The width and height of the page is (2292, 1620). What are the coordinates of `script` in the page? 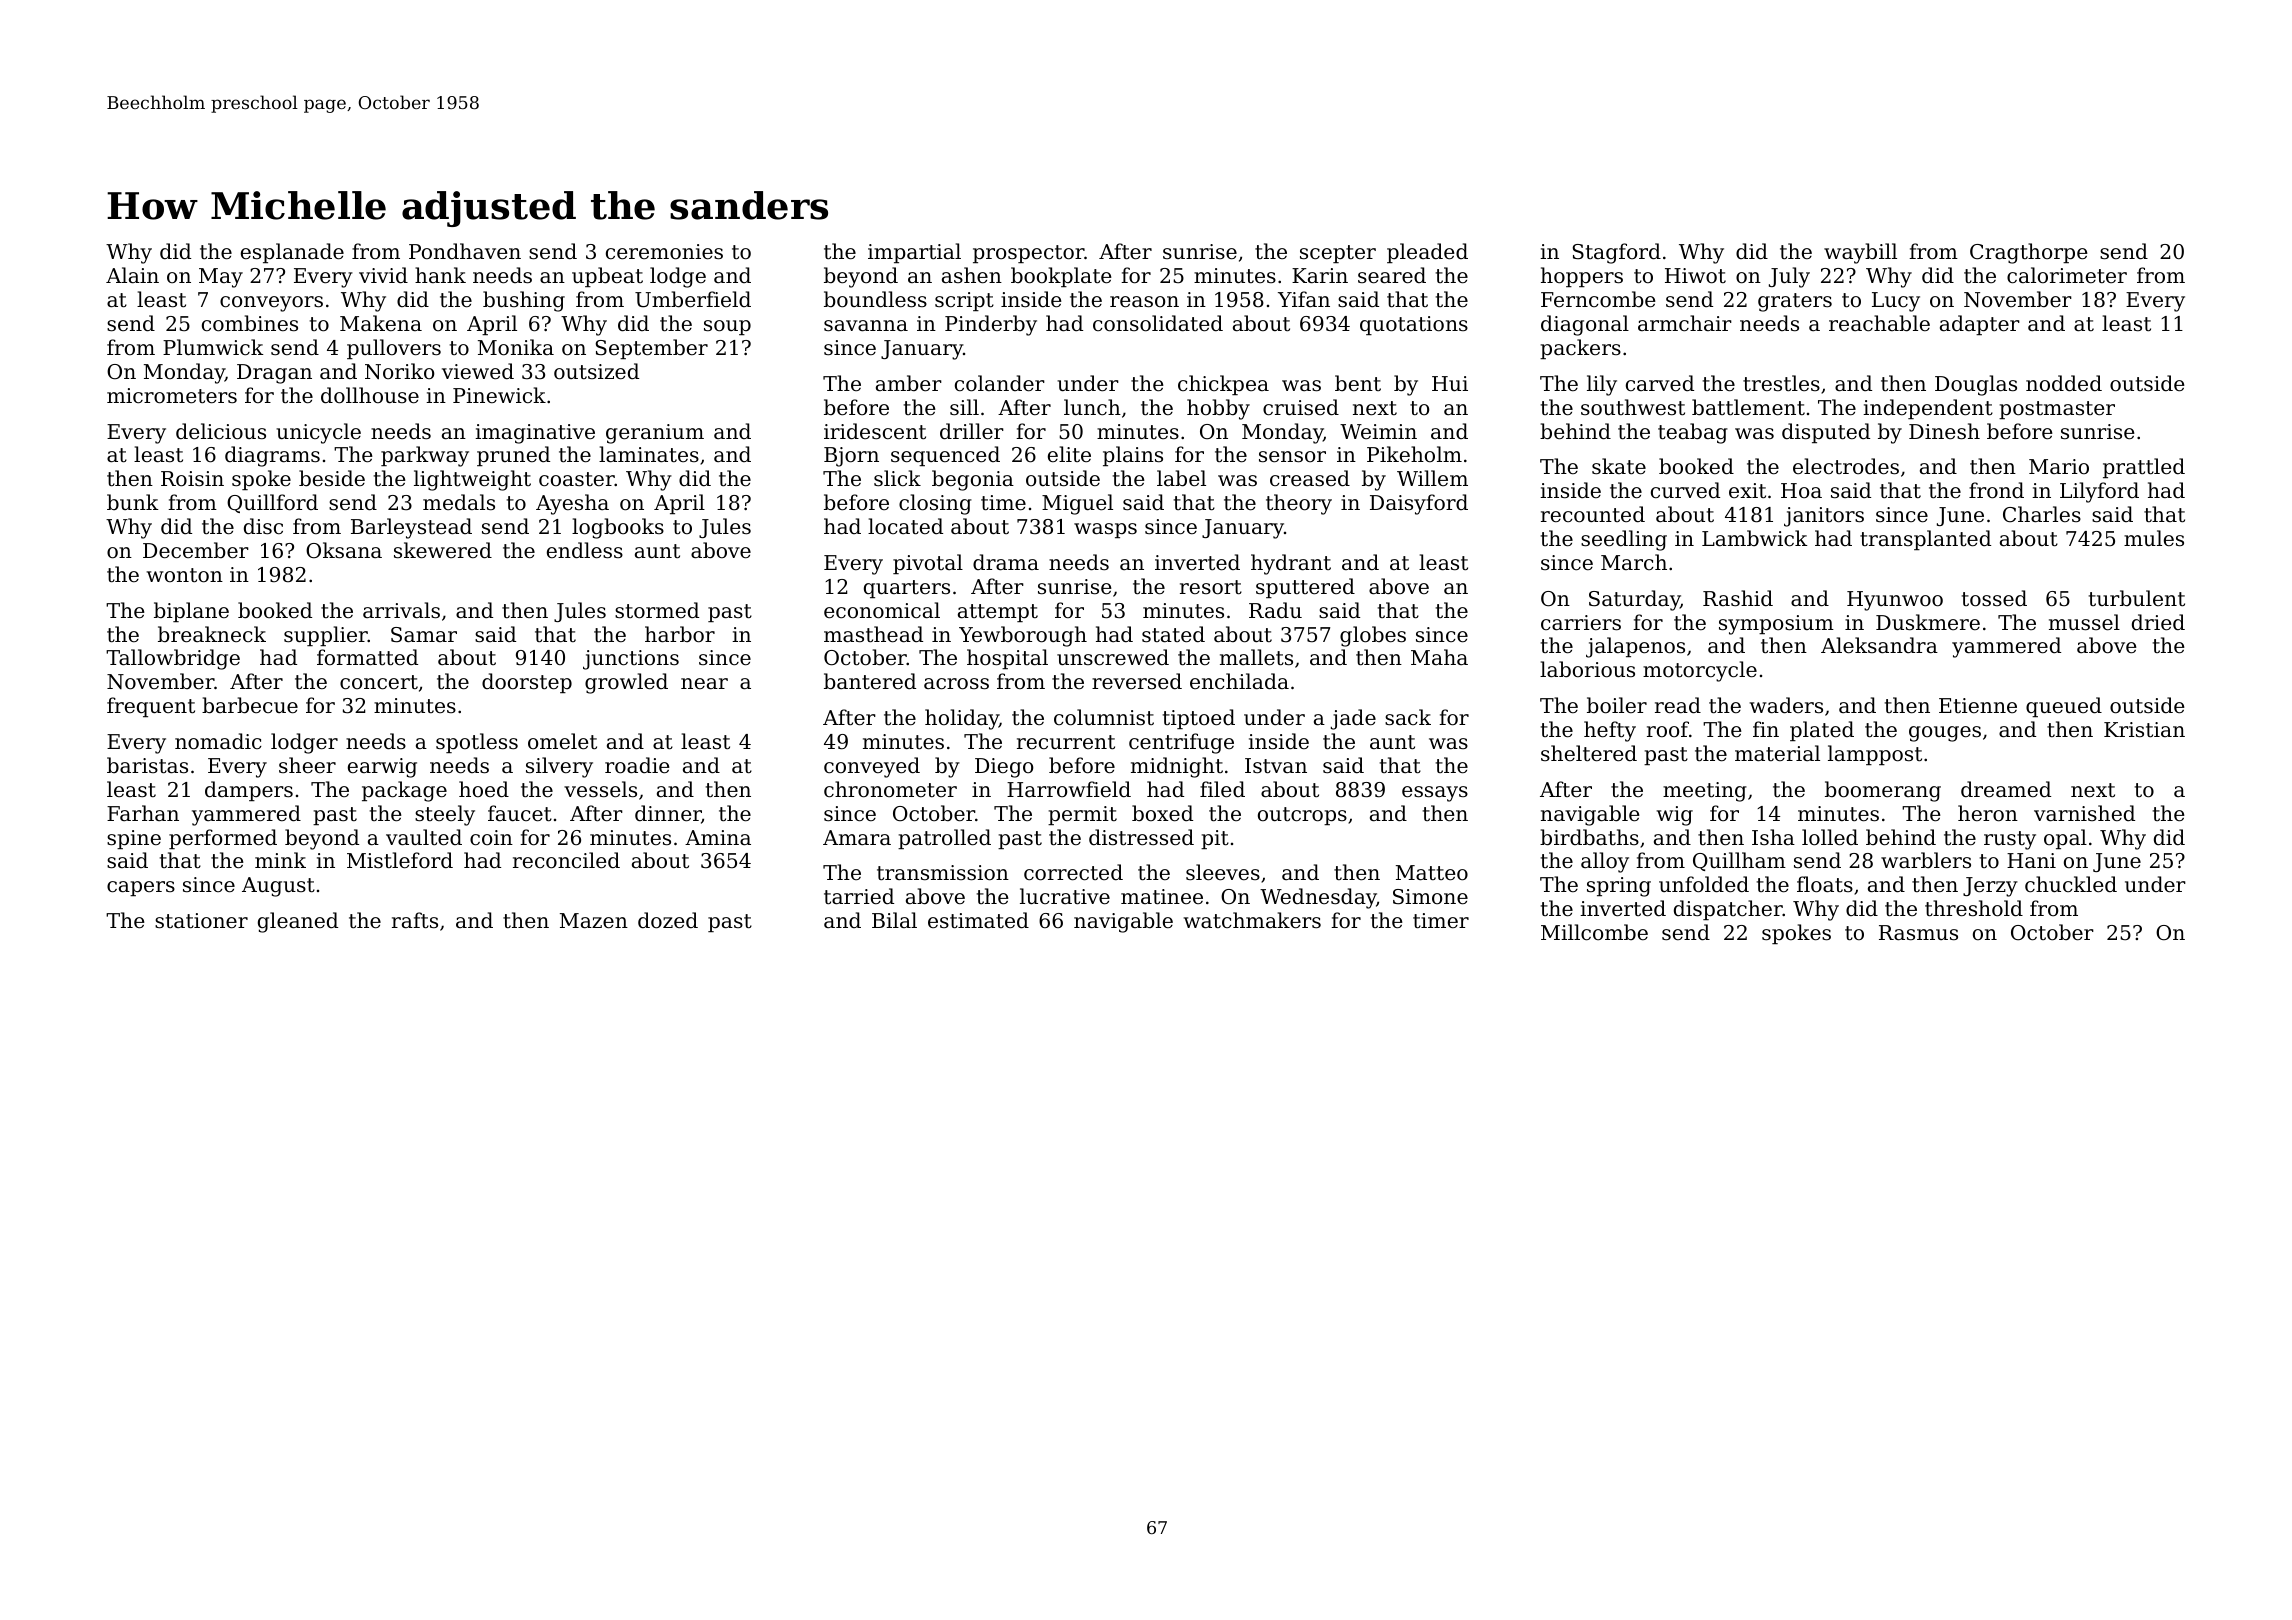 It's located at (964, 301).
